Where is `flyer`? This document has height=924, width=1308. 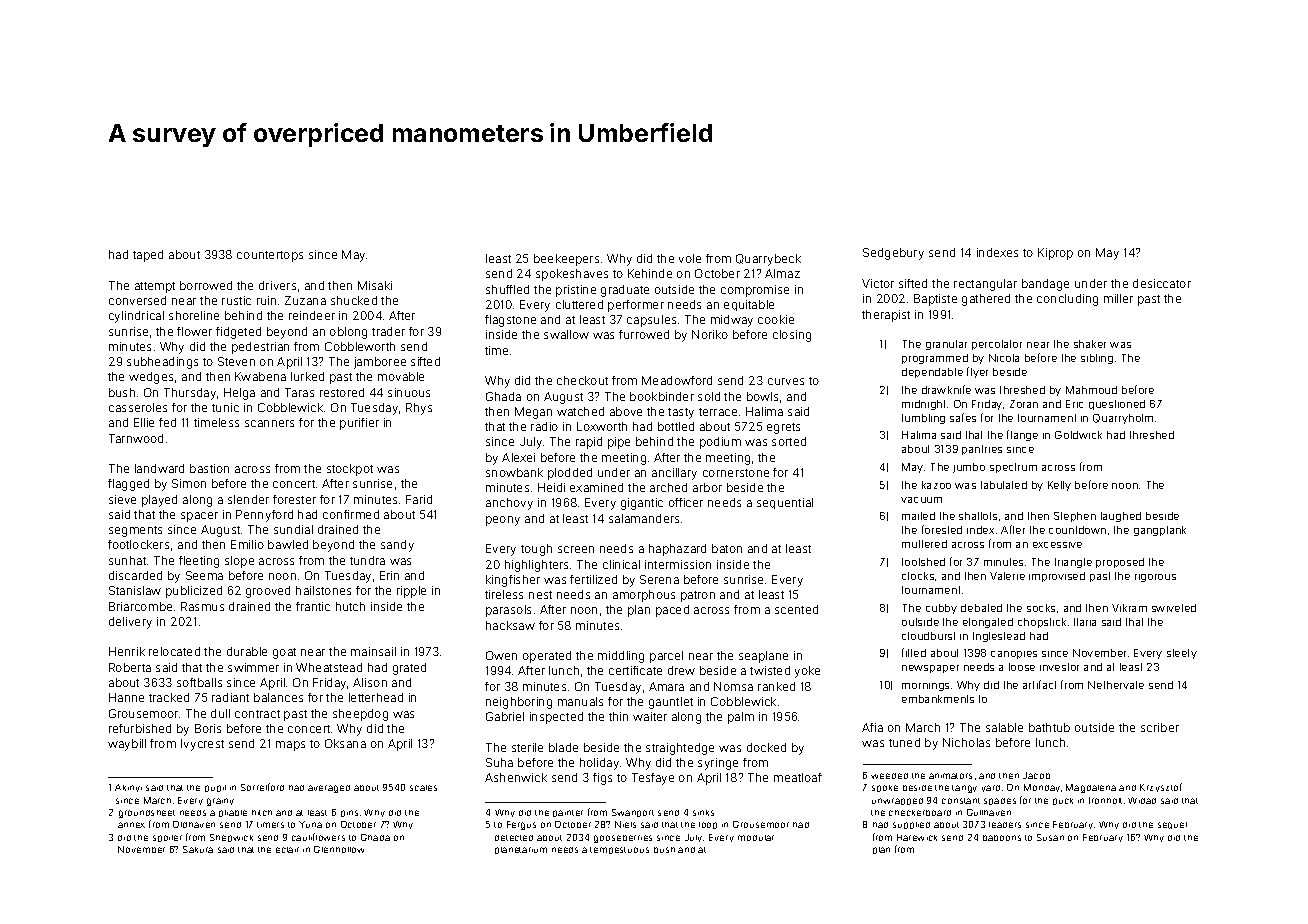
flyer is located at coordinates (977, 372).
